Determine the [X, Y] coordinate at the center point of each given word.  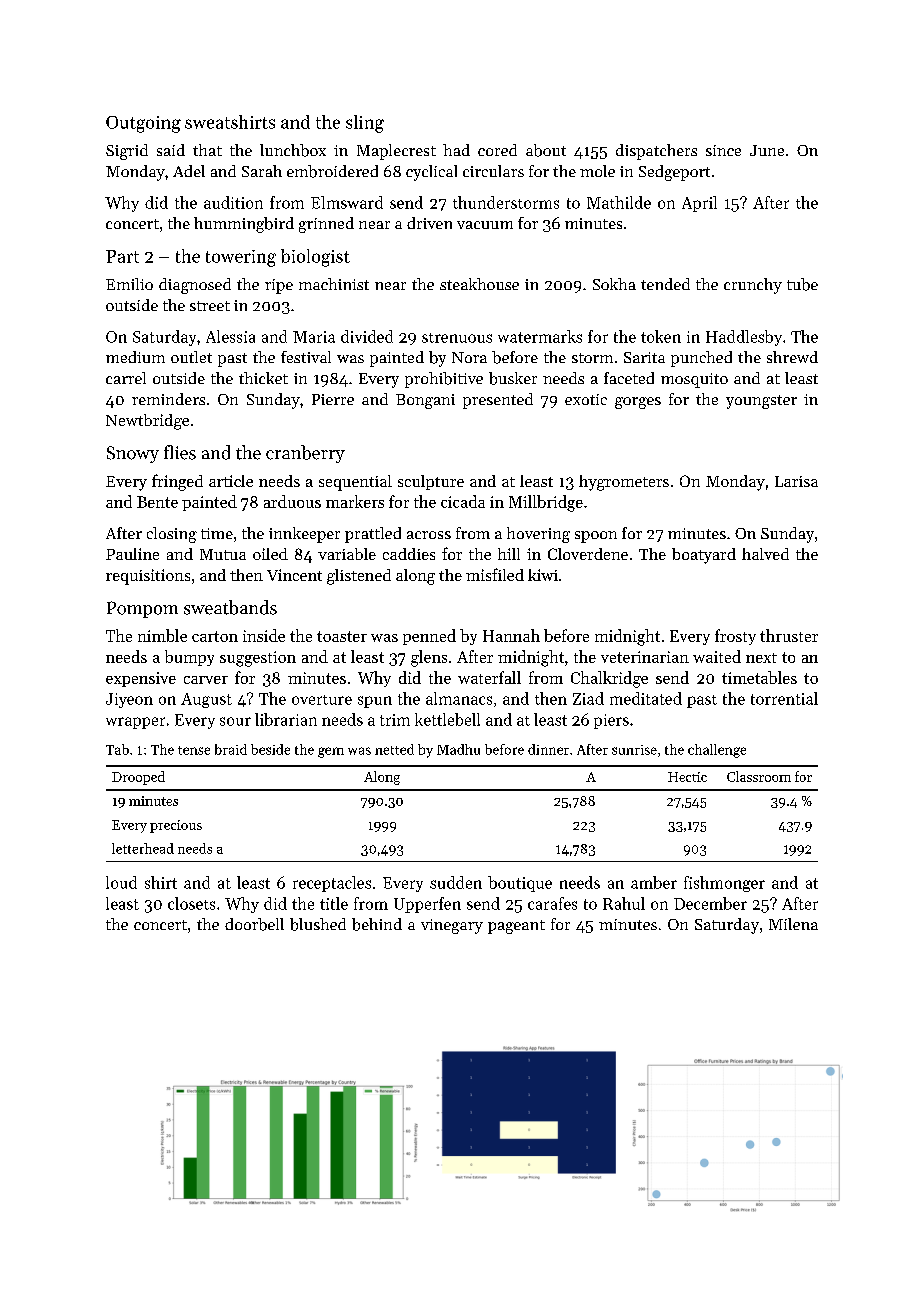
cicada [463, 501]
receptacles [332, 884]
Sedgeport [674, 173]
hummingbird [244, 225]
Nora [469, 357]
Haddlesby [744, 338]
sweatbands [230, 607]
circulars [493, 171]
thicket [263, 378]
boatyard [704, 556]
